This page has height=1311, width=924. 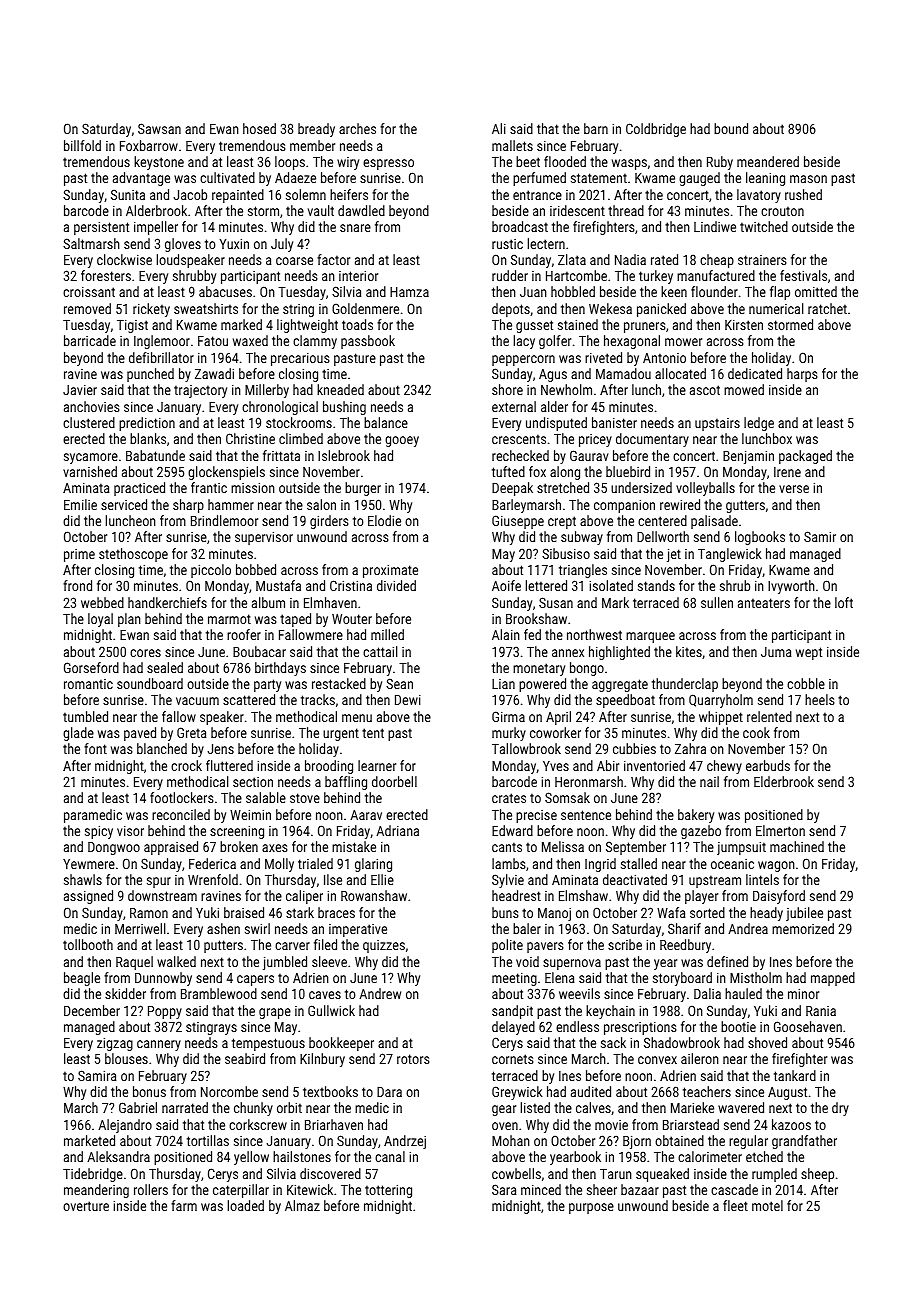 I want to click on gauged, so click(x=699, y=179).
